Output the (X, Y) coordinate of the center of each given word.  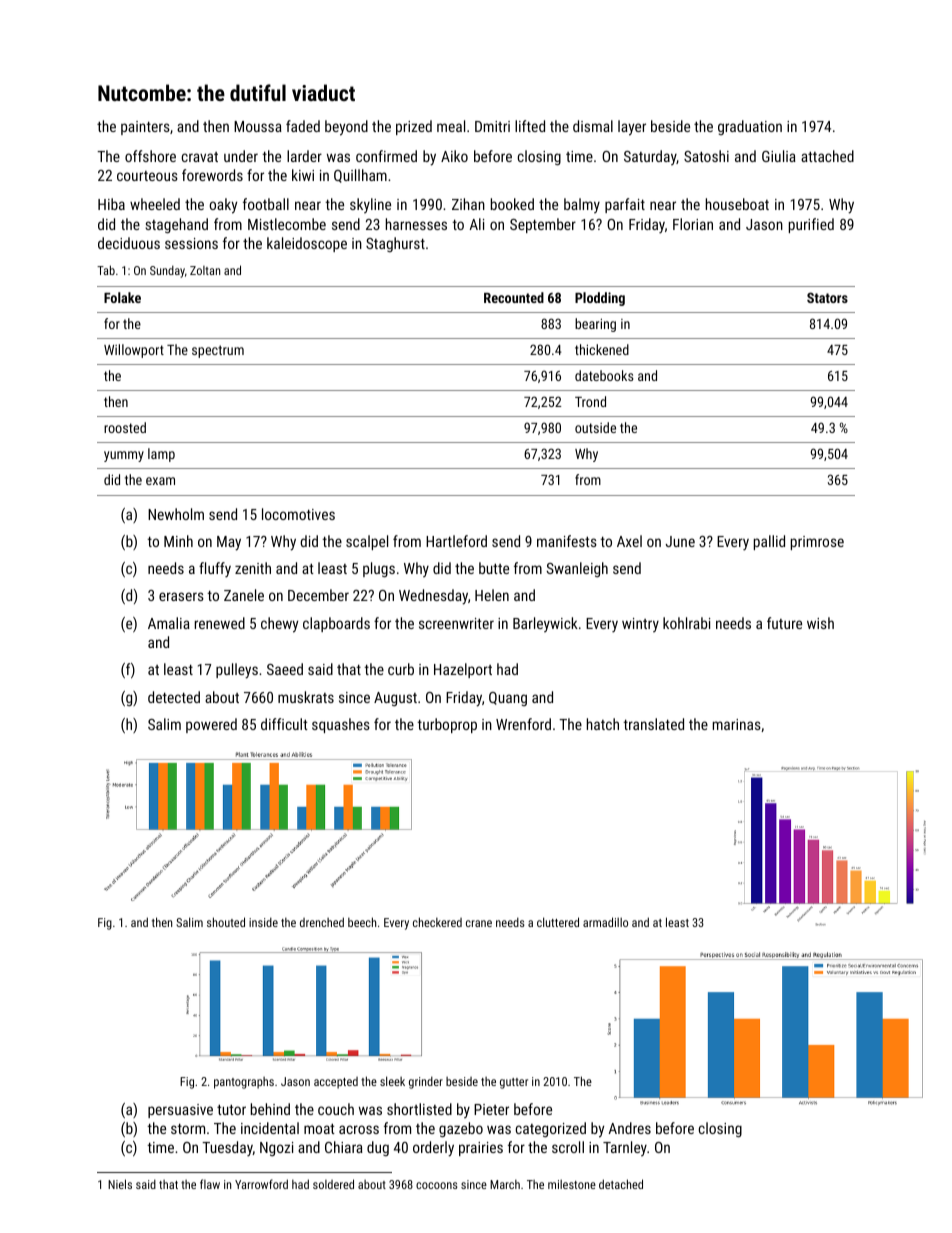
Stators (827, 297)
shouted (226, 922)
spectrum (218, 351)
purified (811, 225)
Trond (590, 401)
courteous (147, 176)
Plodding (600, 299)
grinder (426, 1082)
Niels (120, 1184)
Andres (629, 1128)
